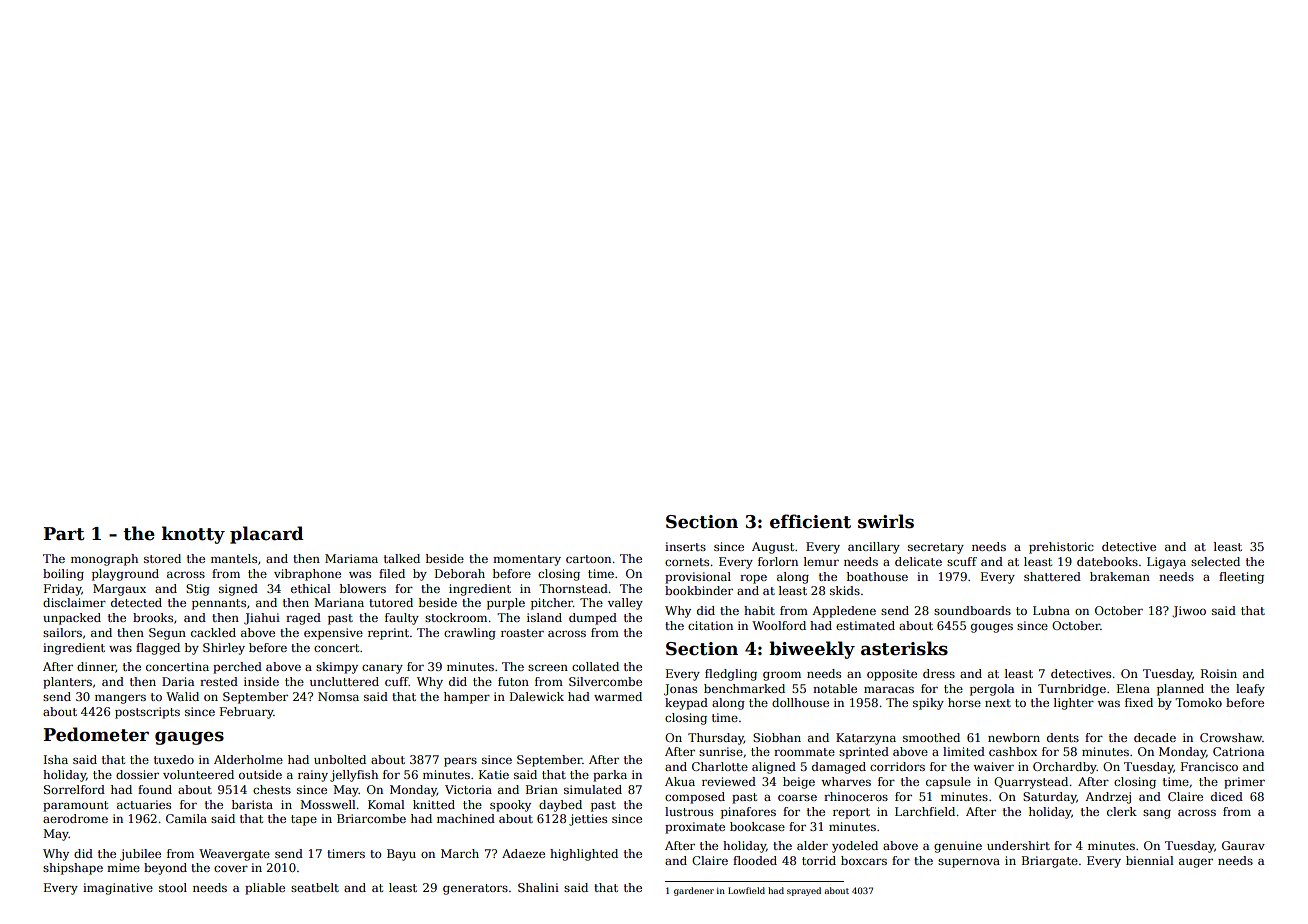 Image resolution: width=1308 pixels, height=924 pixels. I want to click on report, so click(851, 813).
